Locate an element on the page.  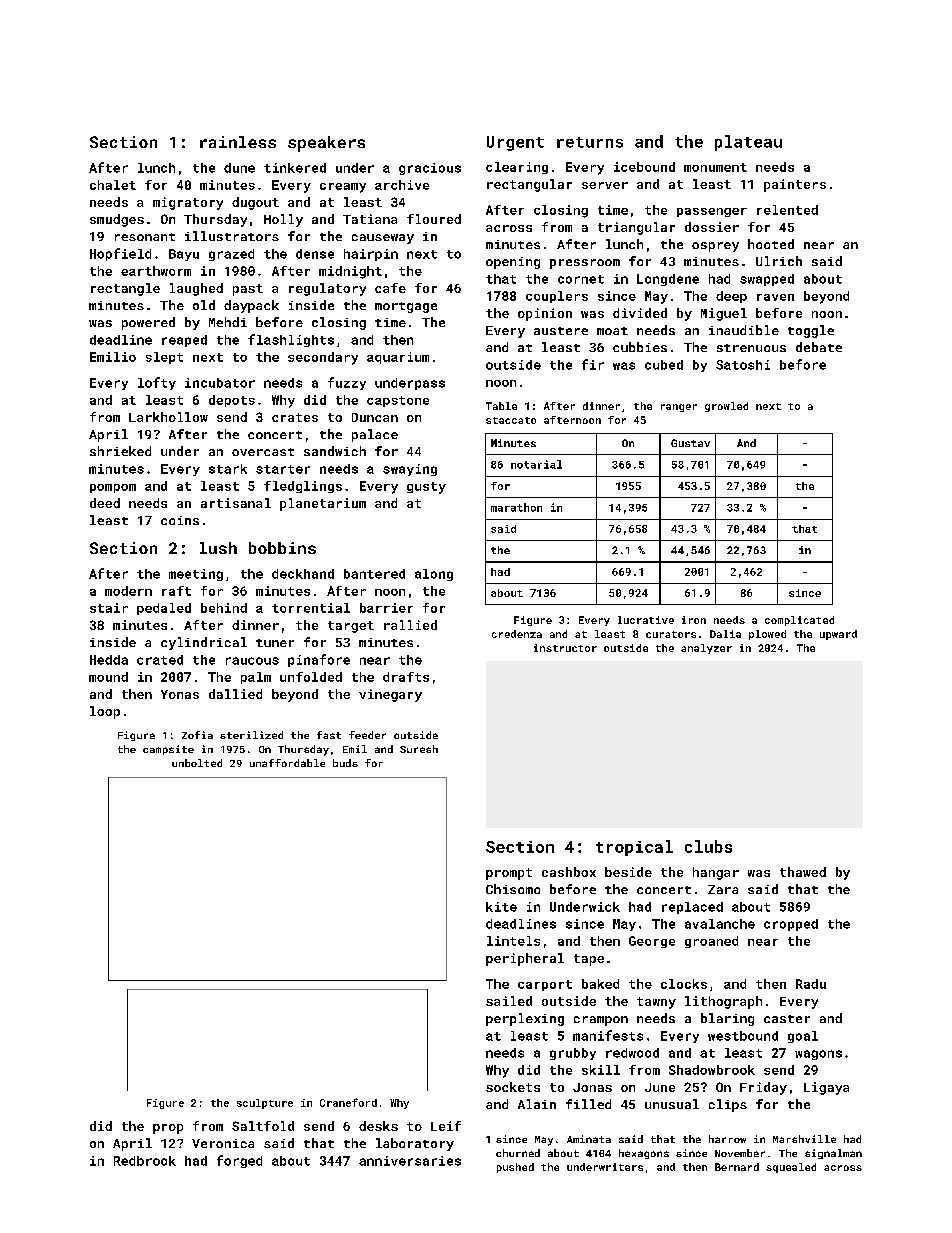
perplexing is located at coordinates (525, 1019).
